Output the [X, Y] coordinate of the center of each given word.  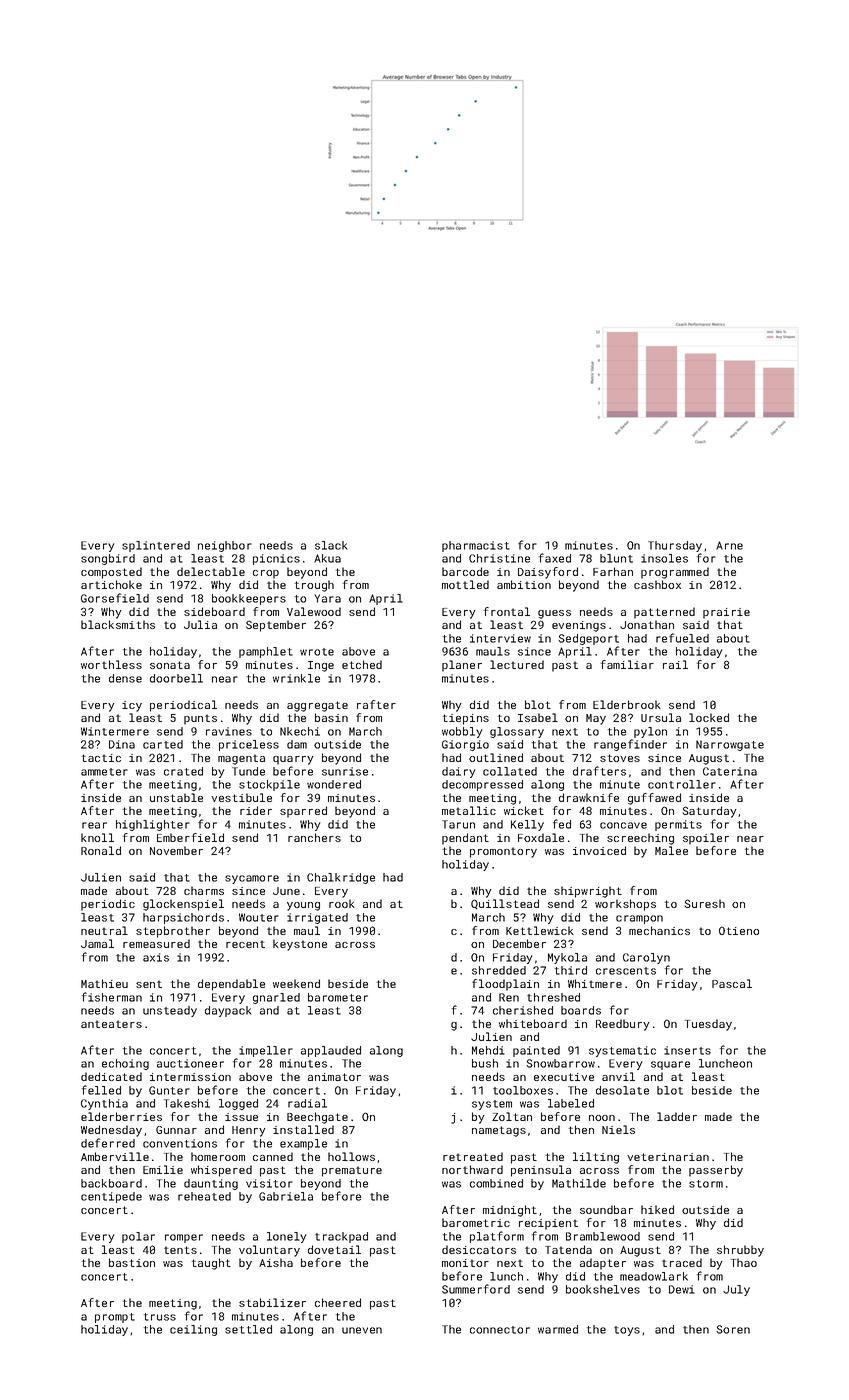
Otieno [739, 930]
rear [94, 825]
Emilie [163, 1169]
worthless [111, 664]
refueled [682, 638]
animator [334, 1077]
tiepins [466, 719]
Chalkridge [341, 878]
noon [602, 1118]
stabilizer [272, 1302]
